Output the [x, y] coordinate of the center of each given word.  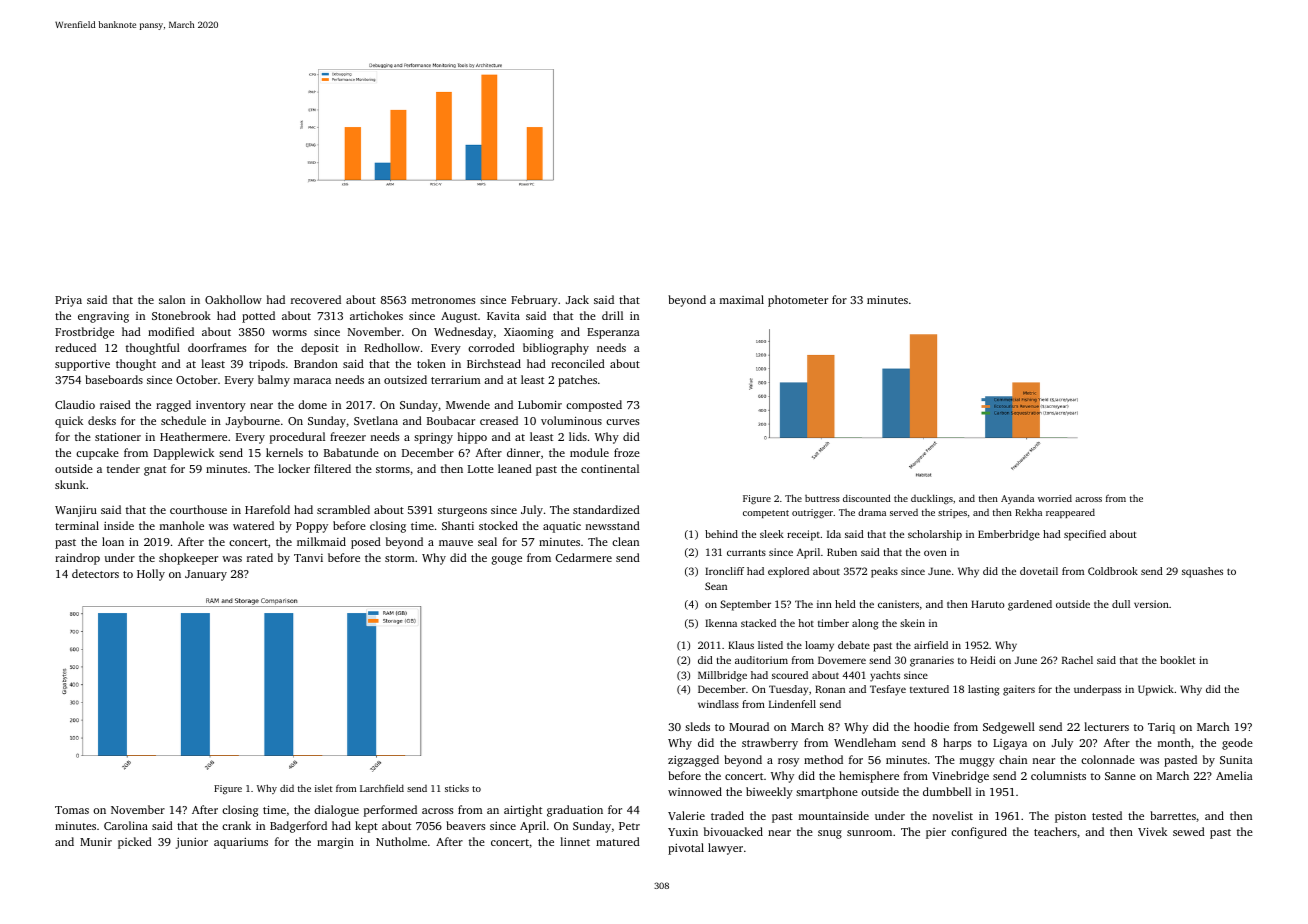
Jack [577, 299]
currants [746, 552]
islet [323, 788]
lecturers [1106, 726]
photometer [798, 301]
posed [366, 543]
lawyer [725, 849]
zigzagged [693, 761]
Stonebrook [181, 315]
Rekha [1028, 512]
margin [335, 843]
